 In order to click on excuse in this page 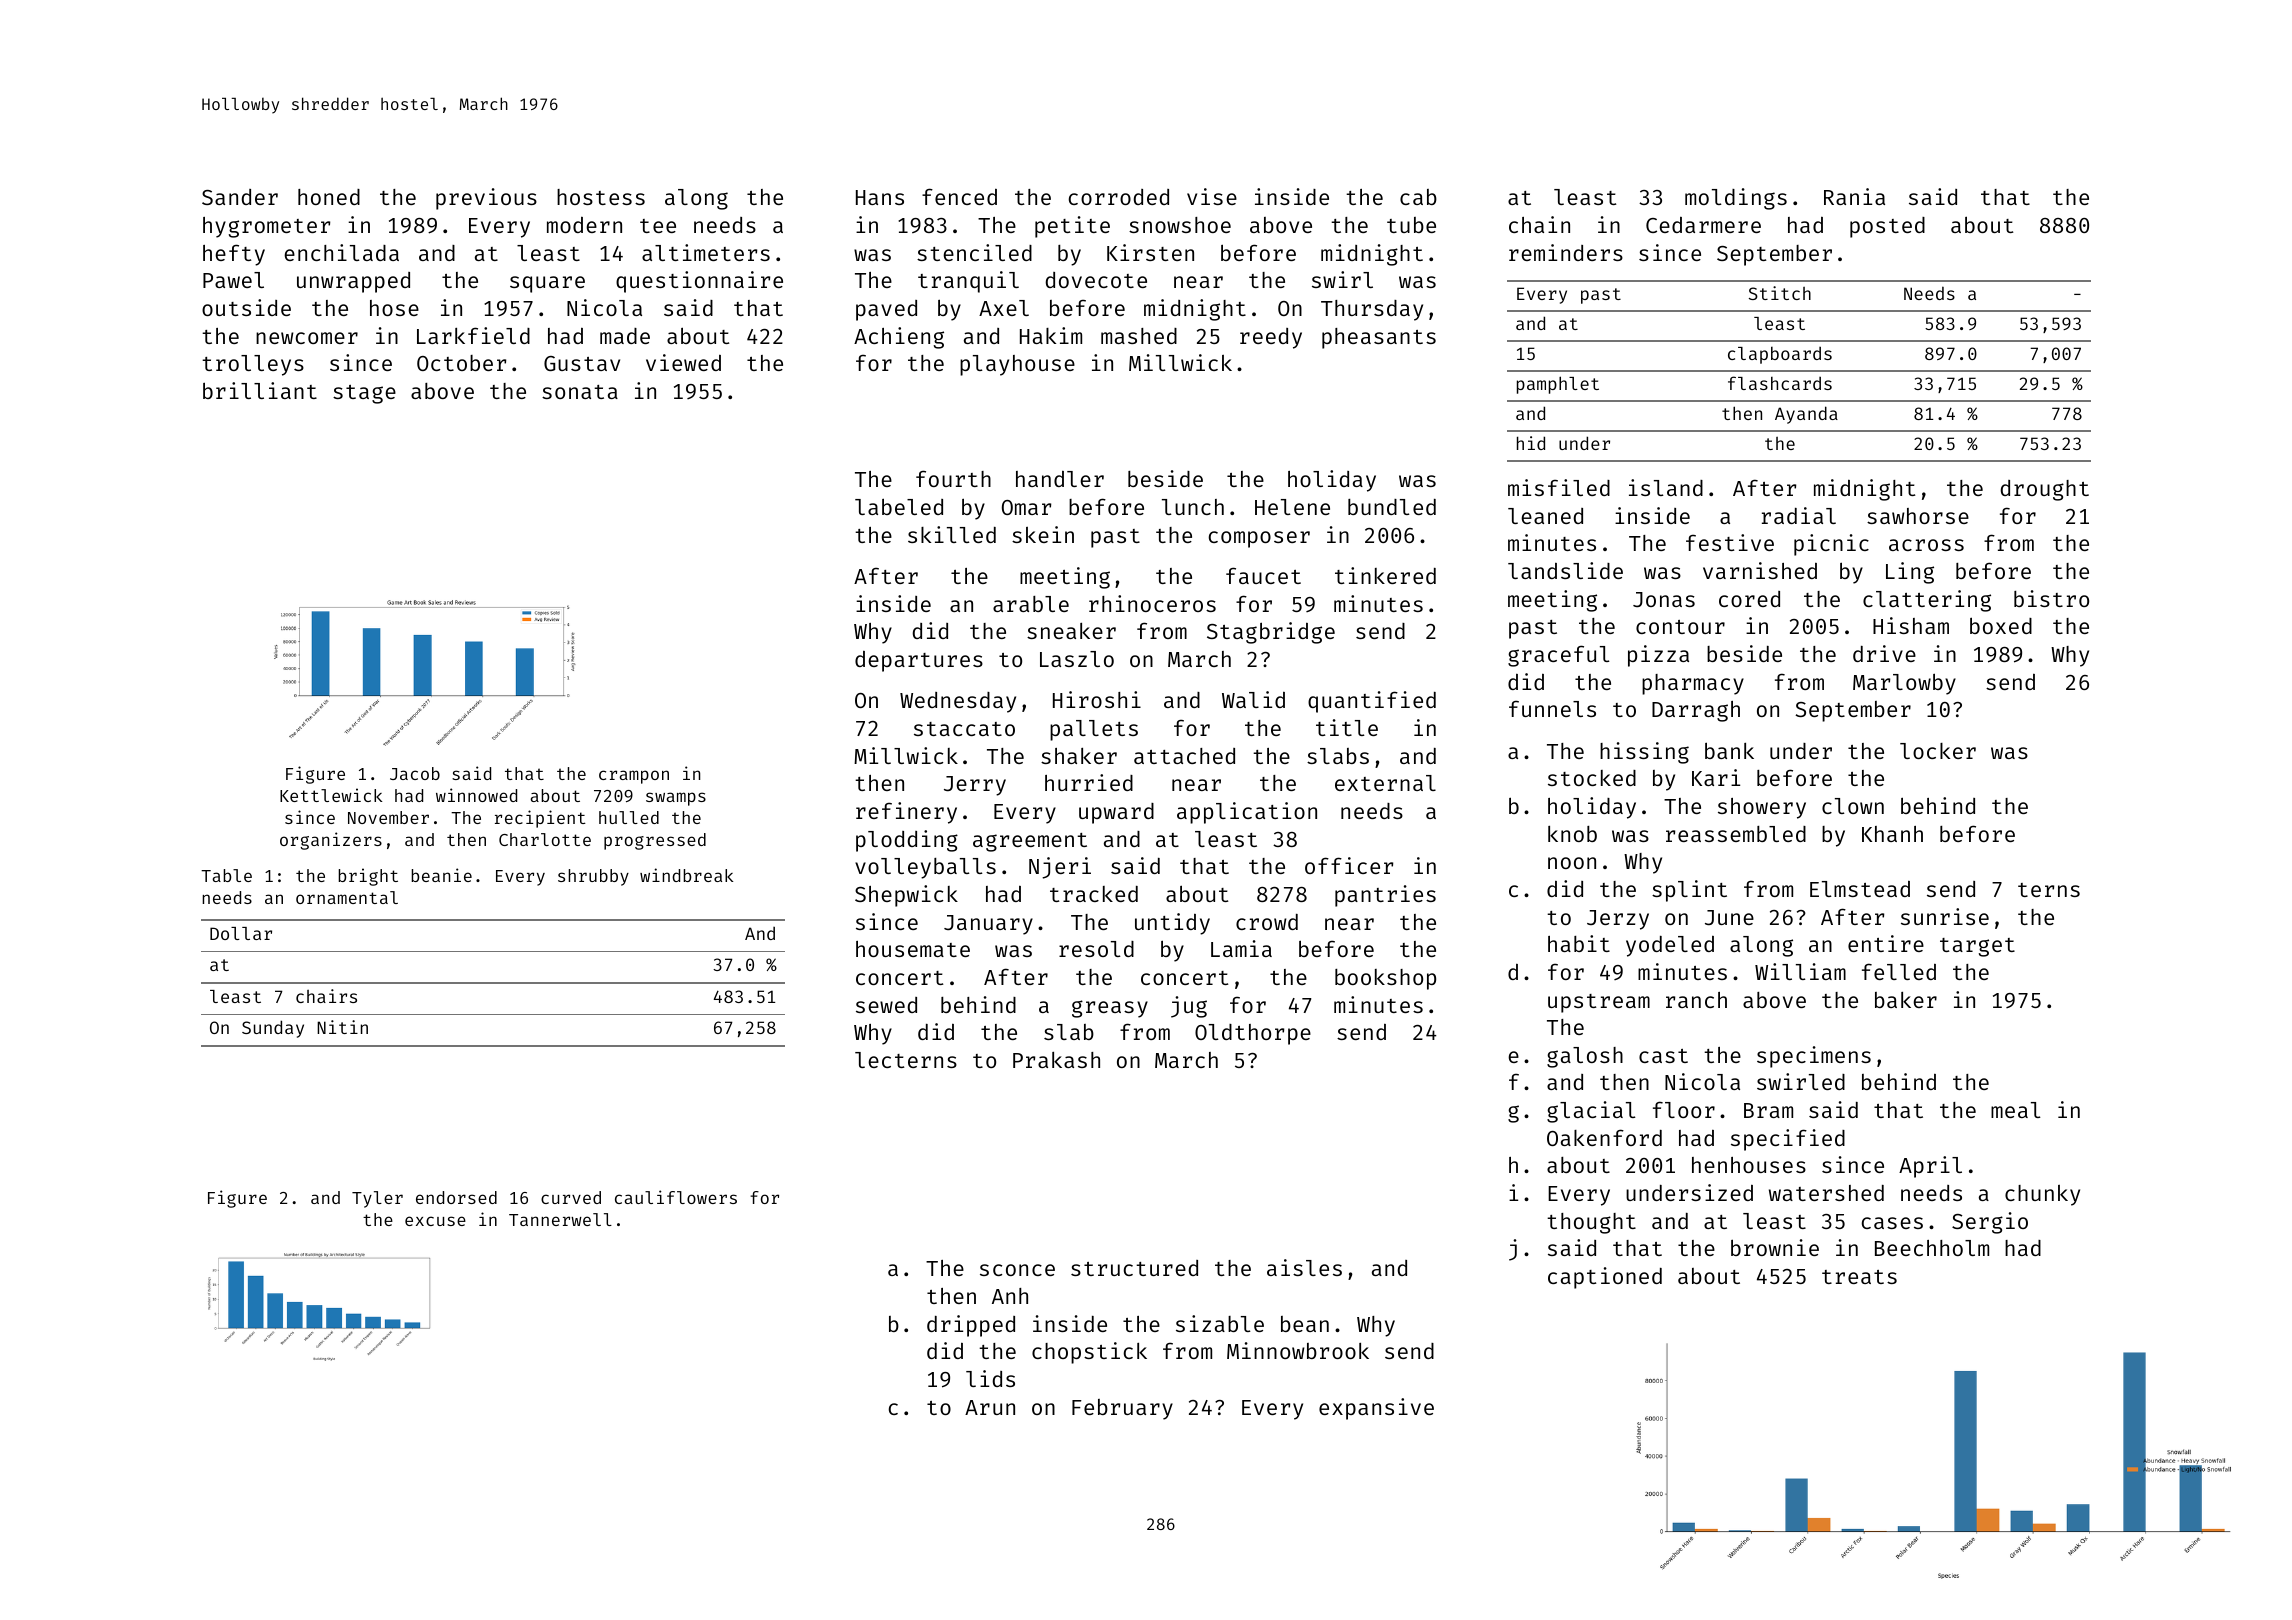, I will do `click(435, 1221)`.
